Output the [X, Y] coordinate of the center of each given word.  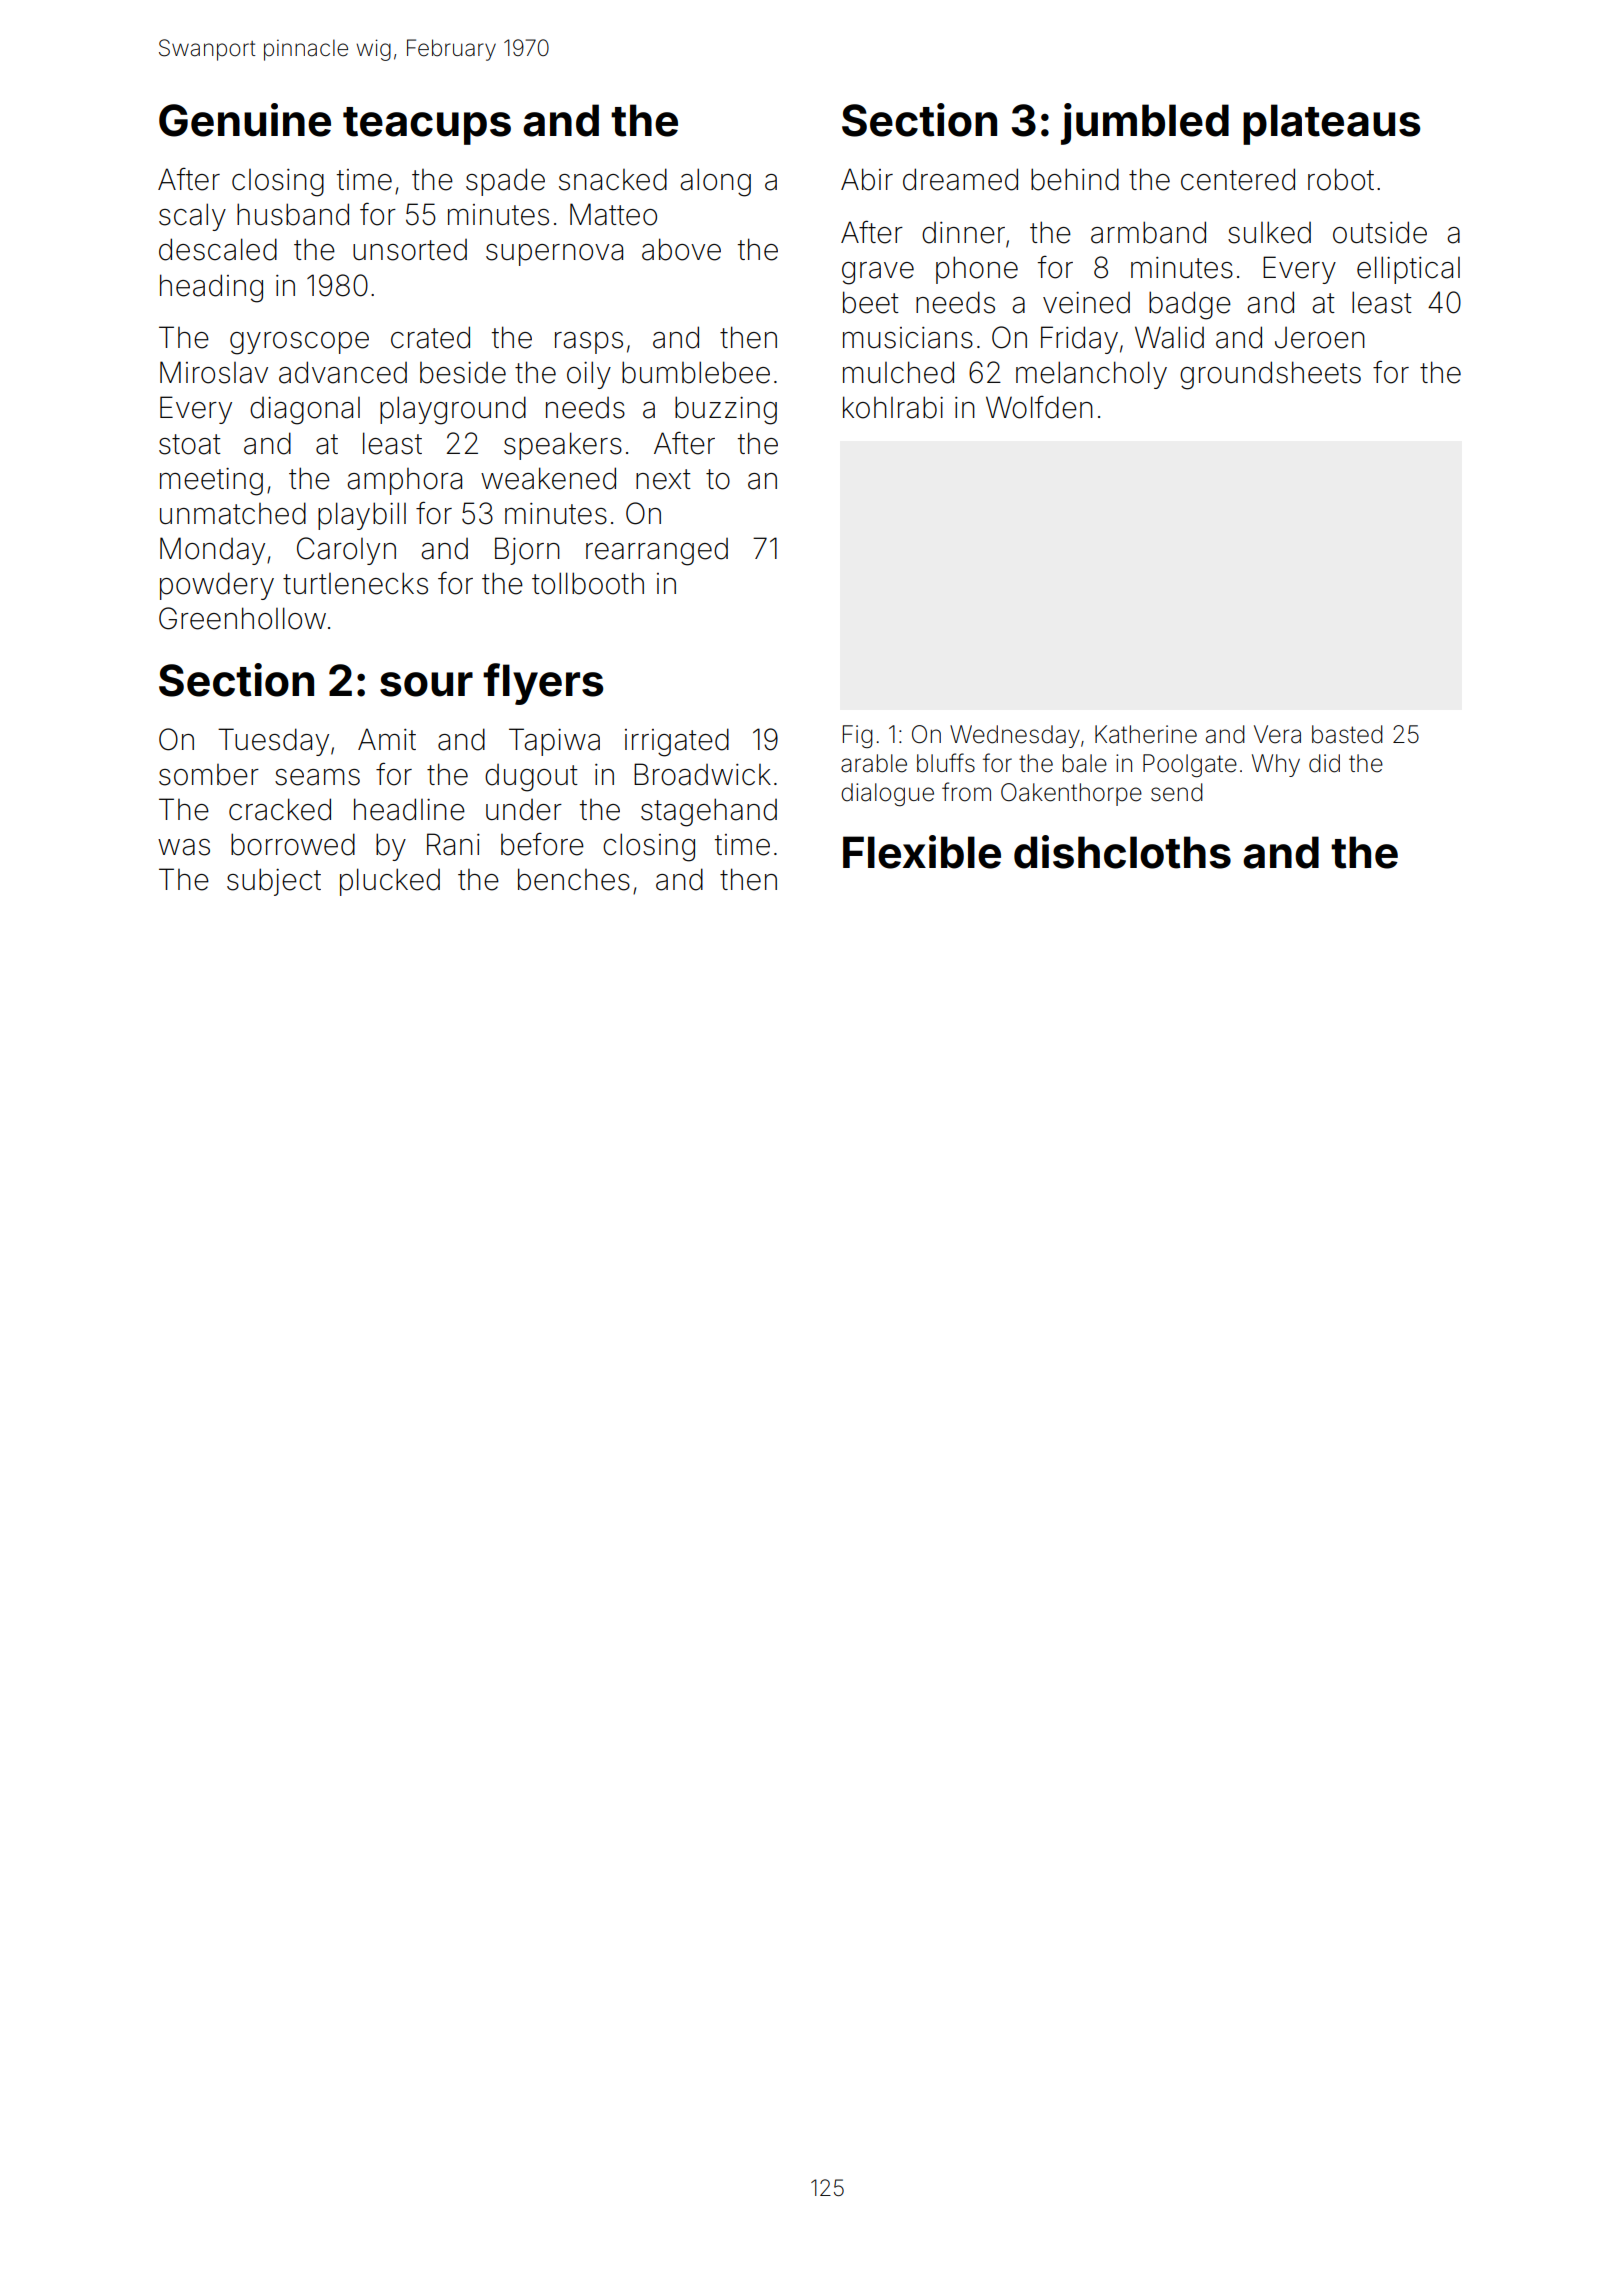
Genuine [245, 120]
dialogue [887, 794]
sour [426, 684]
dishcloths [1122, 852]
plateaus [1331, 124]
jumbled [1145, 124]
